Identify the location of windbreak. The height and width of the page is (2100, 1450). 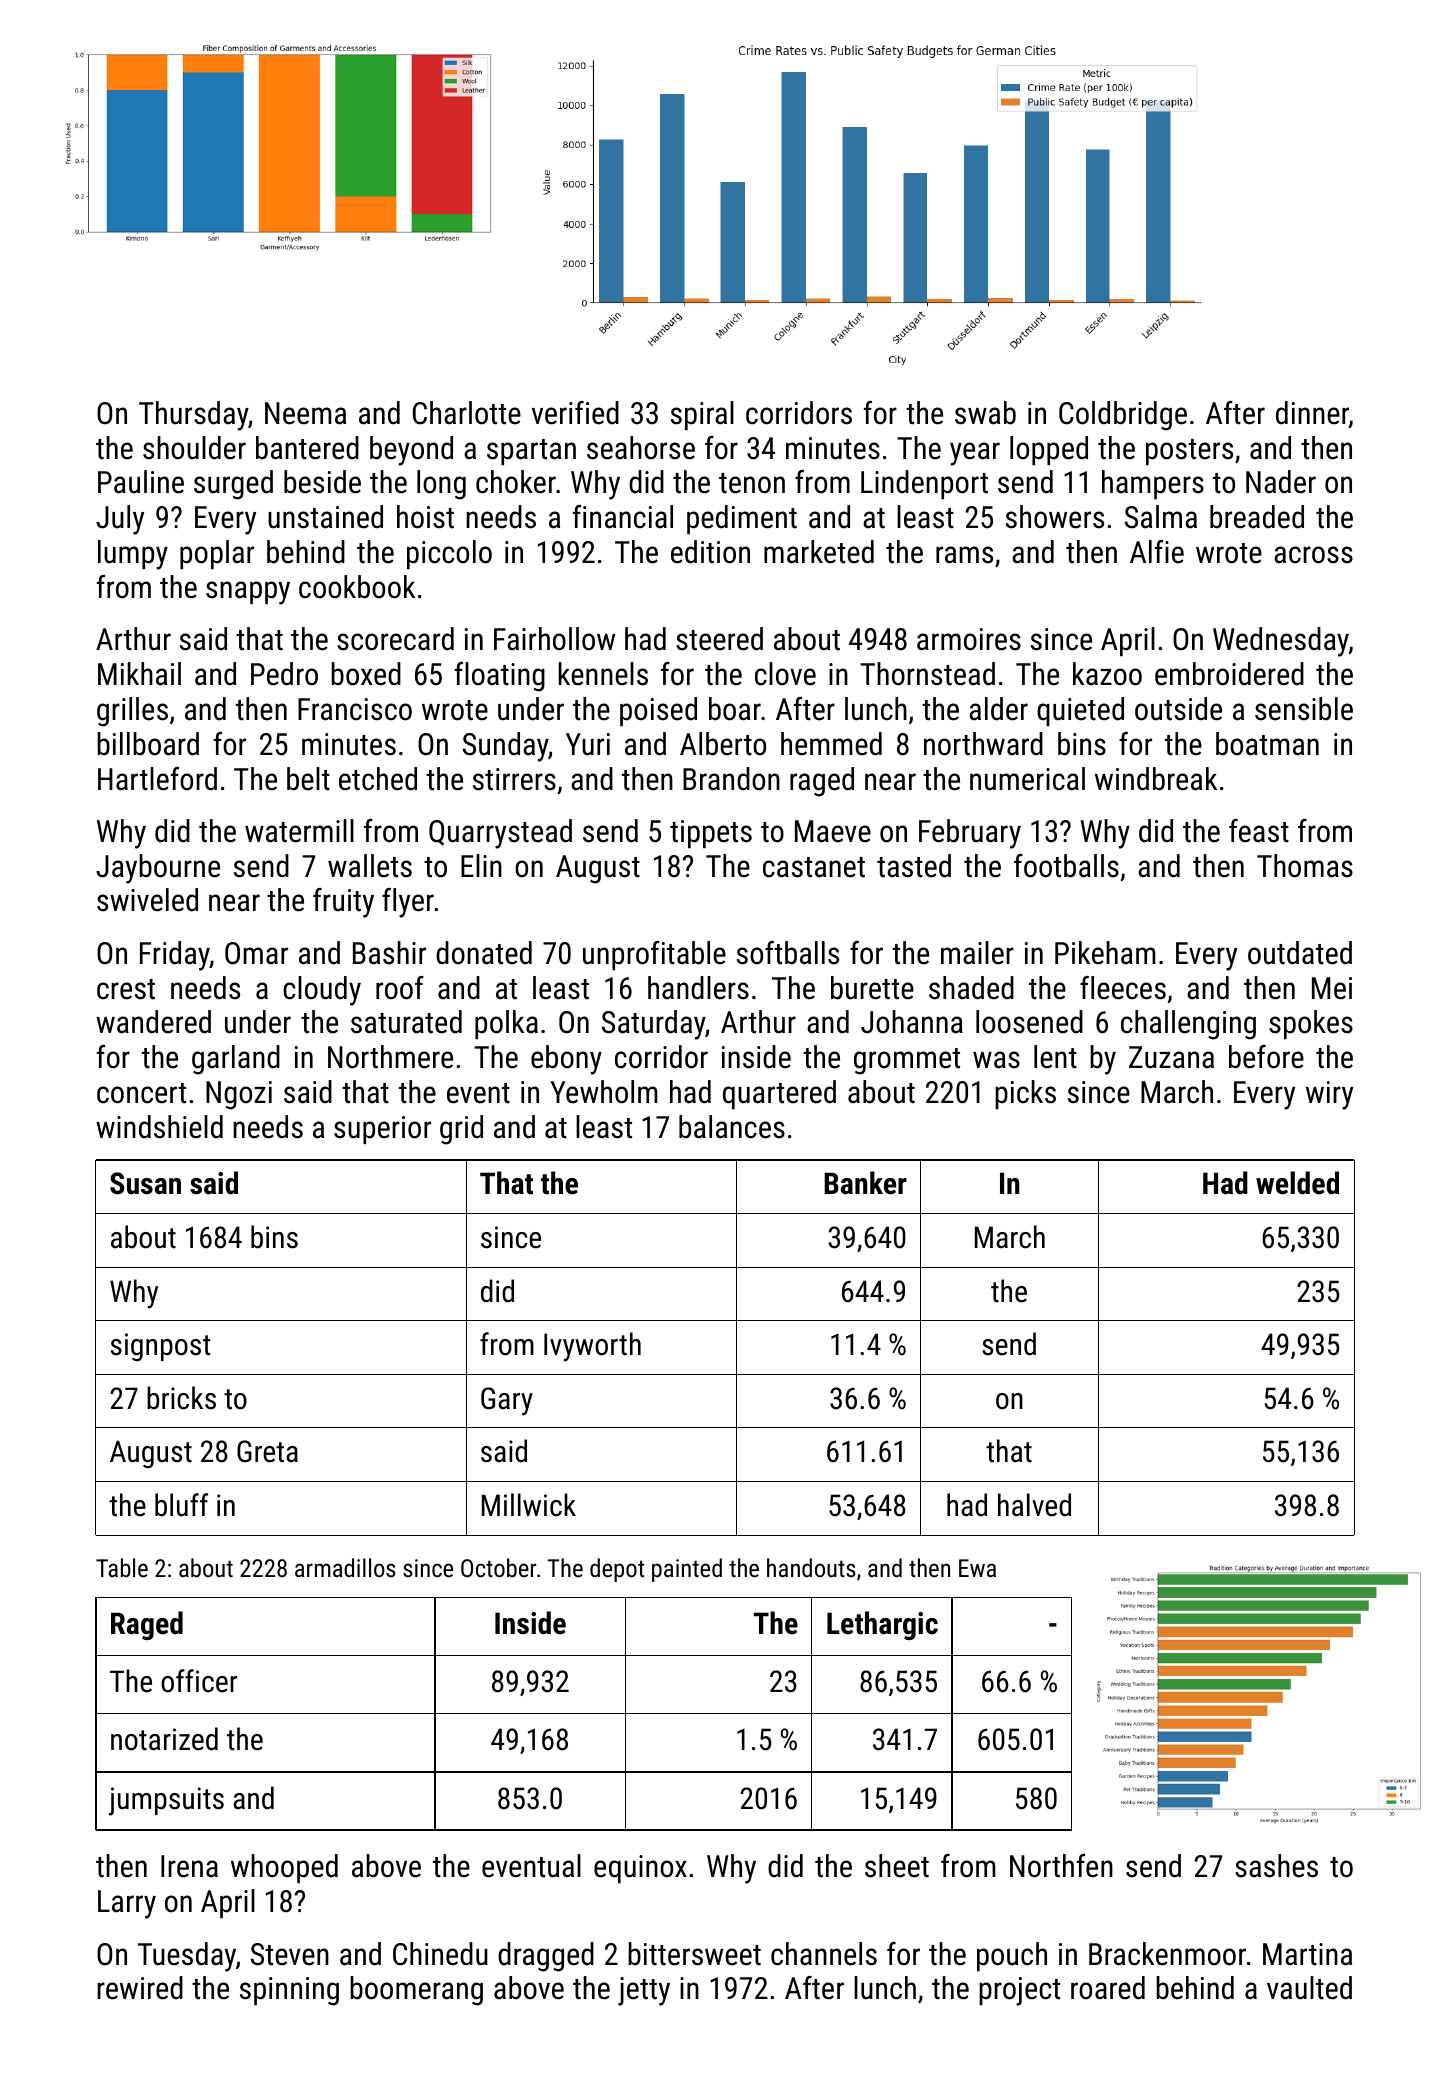
(1156, 779).
